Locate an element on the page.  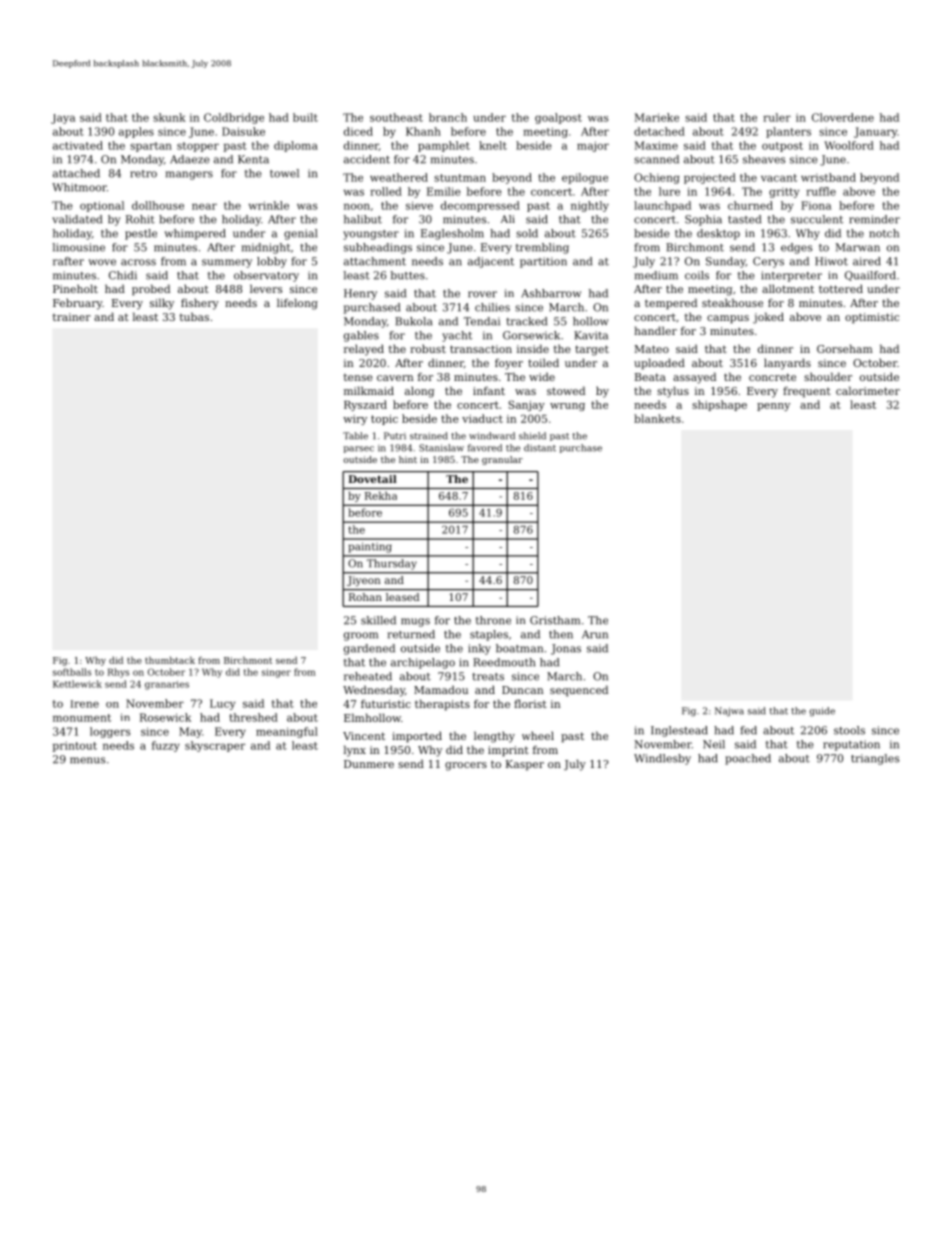
target is located at coordinates (592, 350).
